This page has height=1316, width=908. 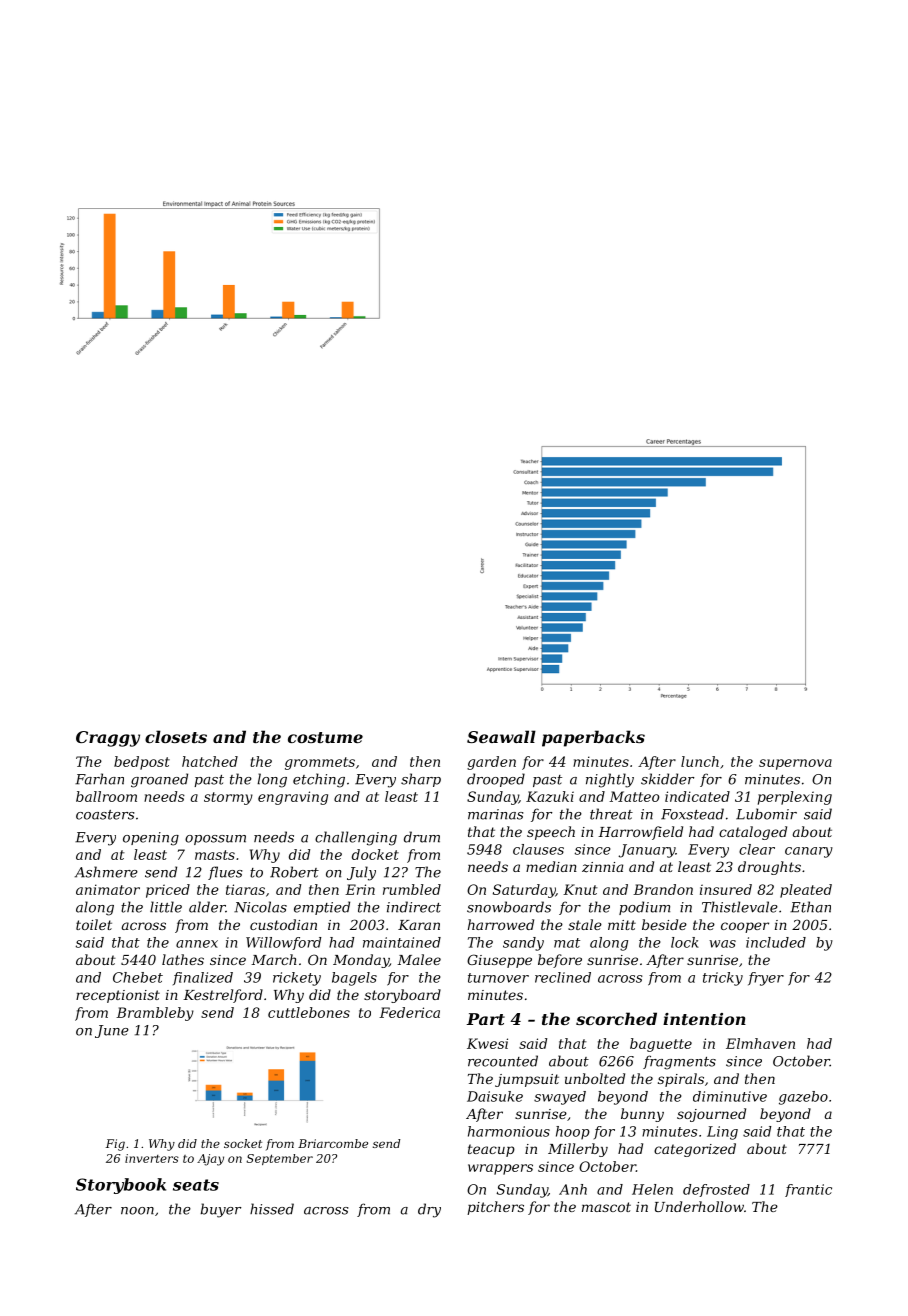 I want to click on Daisuke, so click(x=495, y=1096).
